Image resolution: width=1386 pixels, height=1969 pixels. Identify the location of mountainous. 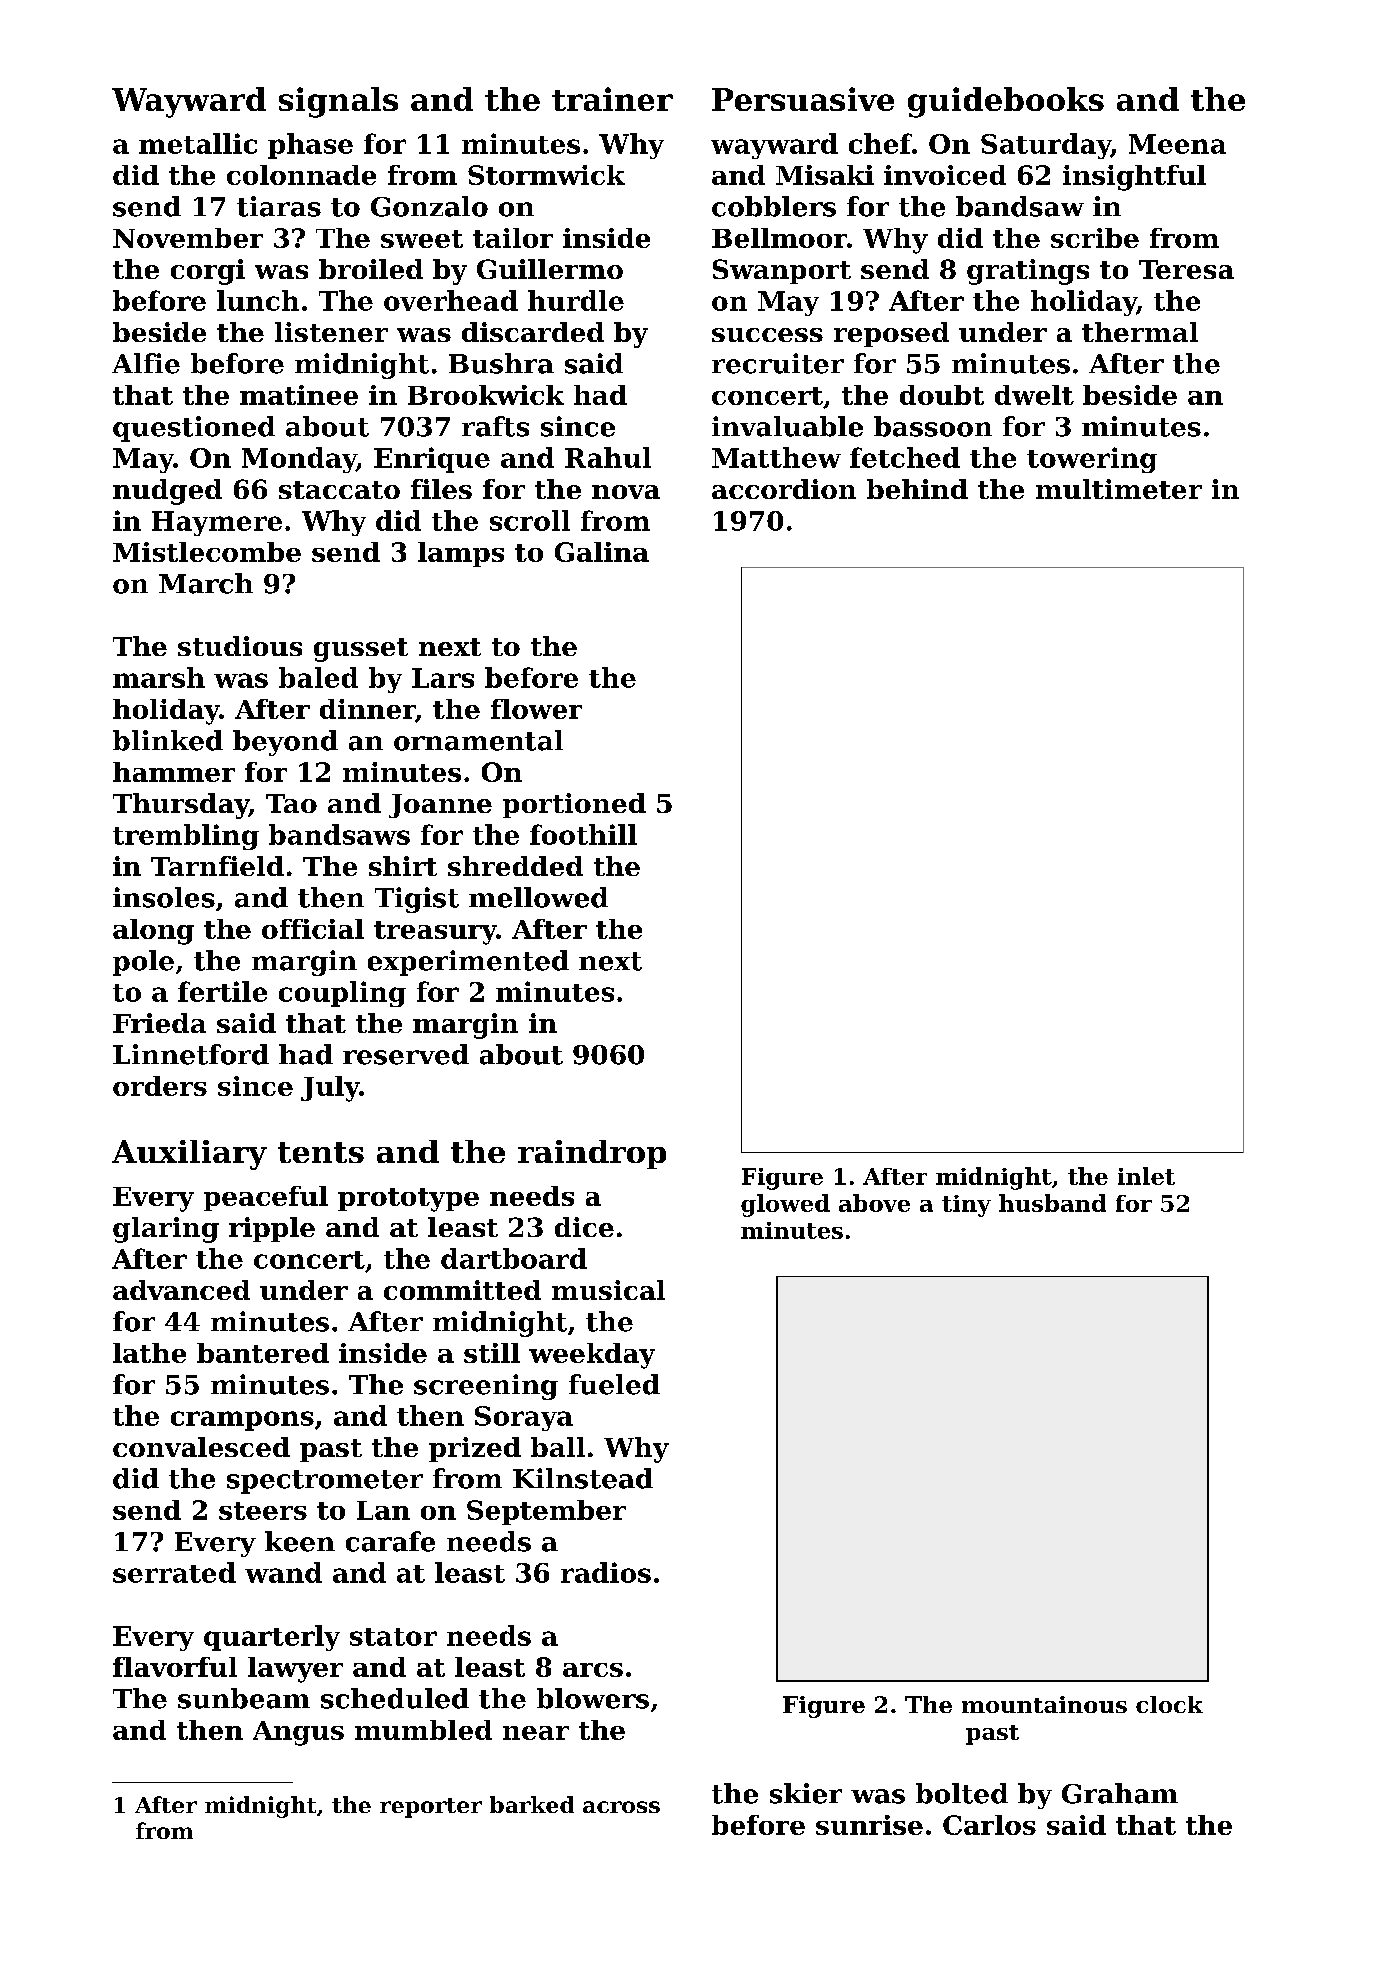
(1044, 1704).
